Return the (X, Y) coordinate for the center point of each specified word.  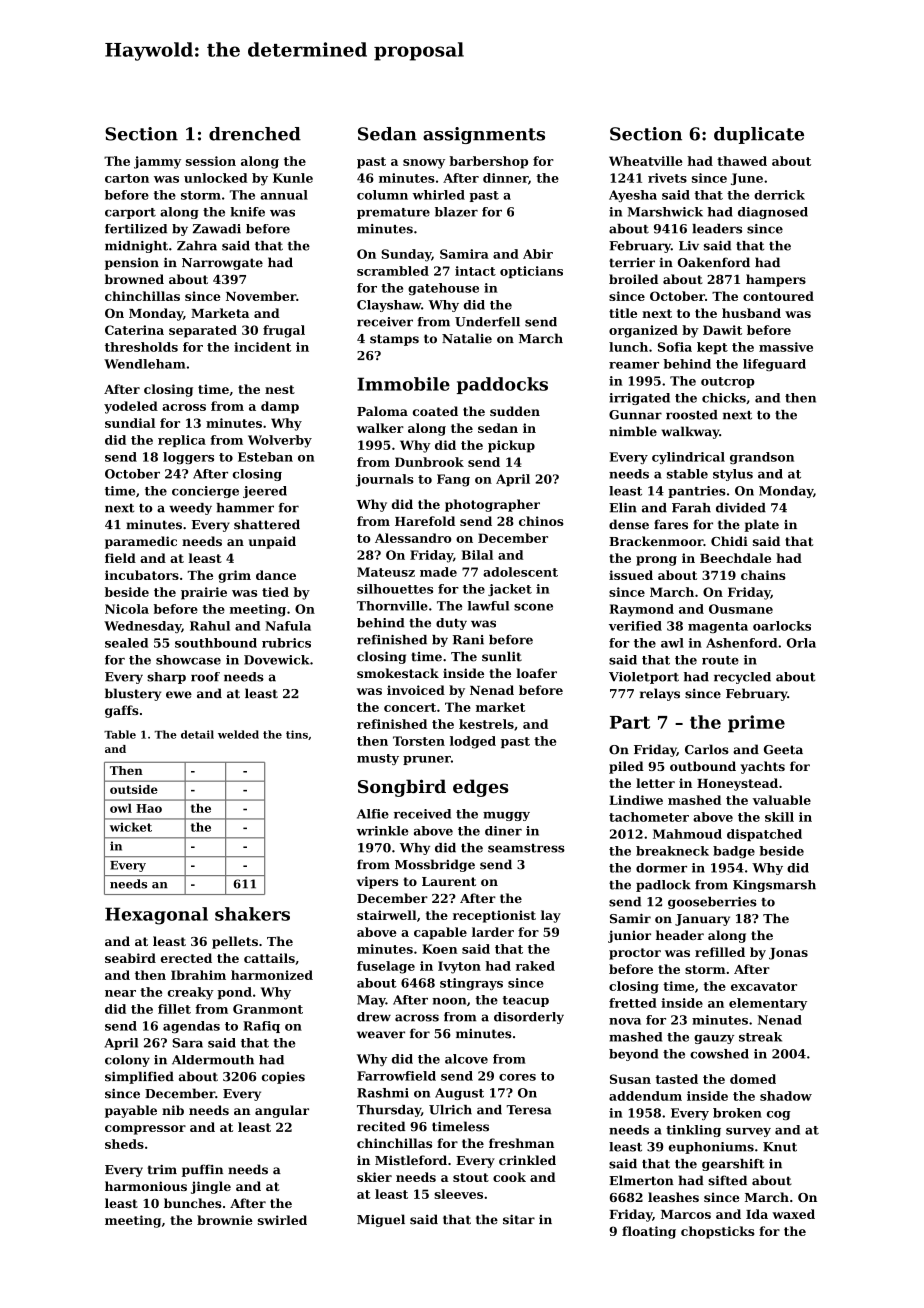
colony (127, 1061)
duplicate (759, 135)
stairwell (387, 915)
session (211, 161)
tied (275, 592)
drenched (255, 134)
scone (533, 607)
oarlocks (782, 626)
